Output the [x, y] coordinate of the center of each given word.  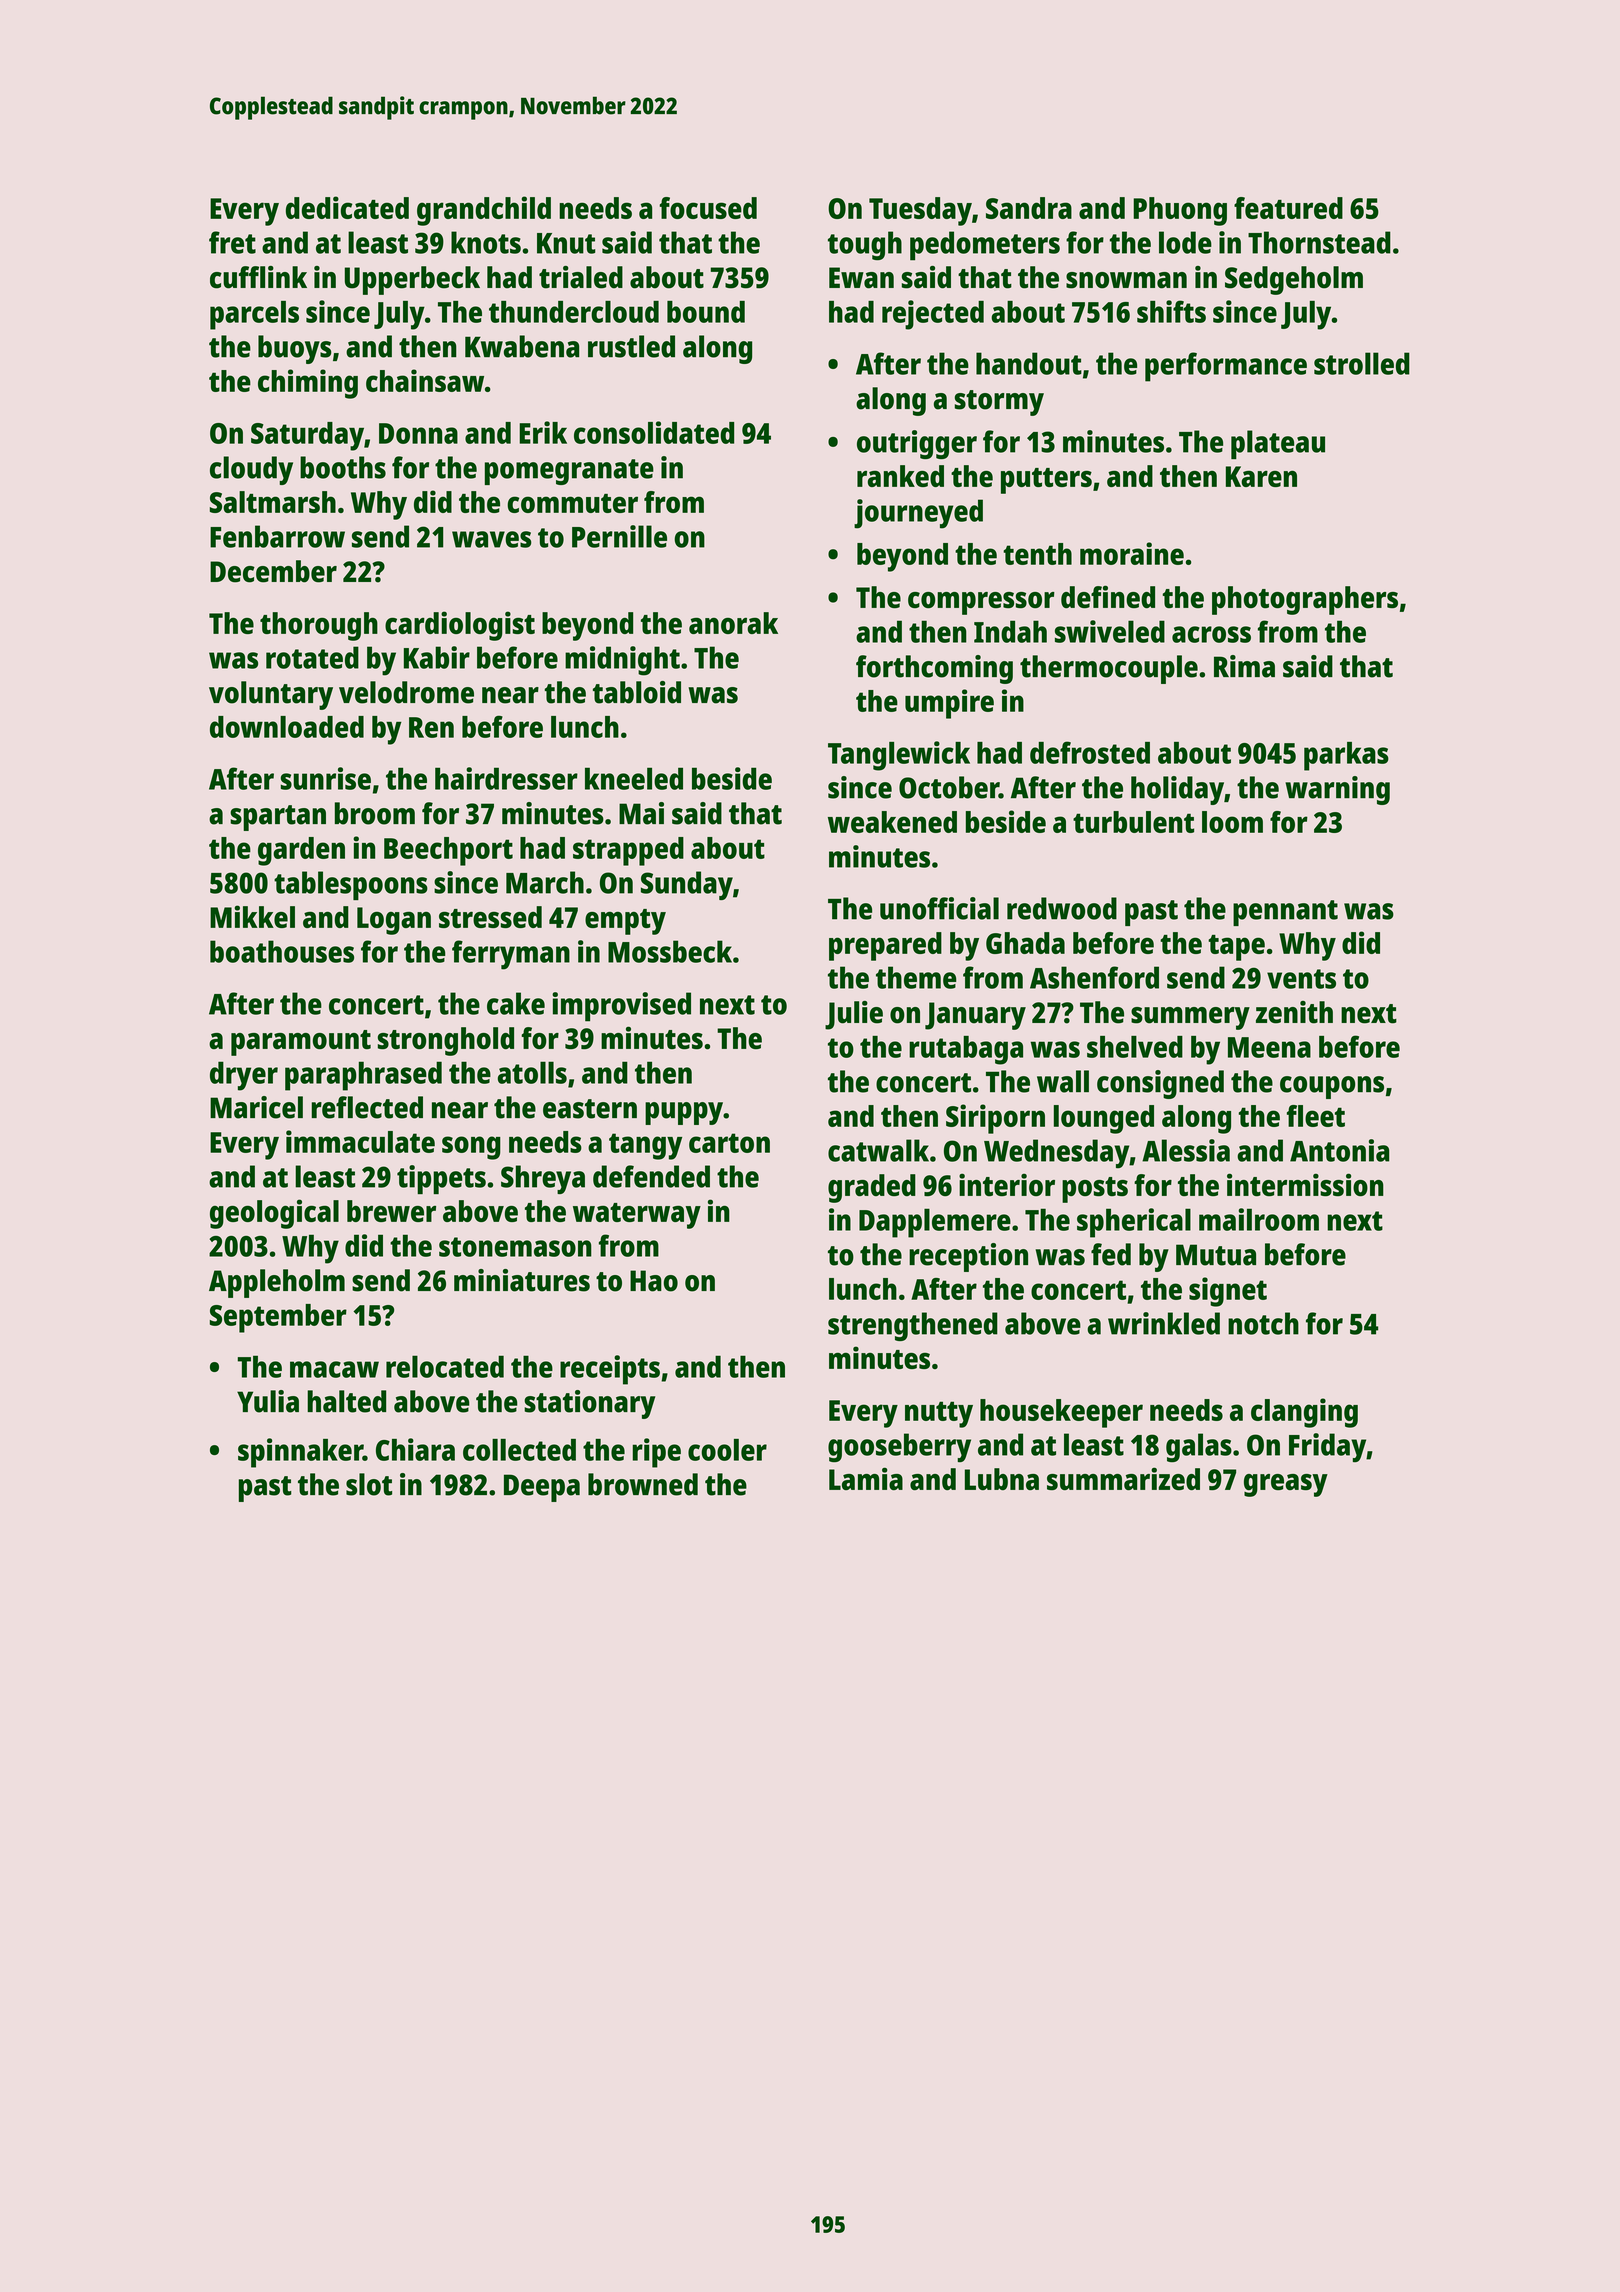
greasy [1286, 1485]
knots [486, 242]
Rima [1244, 666]
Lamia [866, 1478]
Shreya [543, 1179]
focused [708, 208]
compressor [981, 603]
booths [343, 467]
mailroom [1259, 1219]
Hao [654, 1281]
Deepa [542, 1488]
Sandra [1029, 208]
